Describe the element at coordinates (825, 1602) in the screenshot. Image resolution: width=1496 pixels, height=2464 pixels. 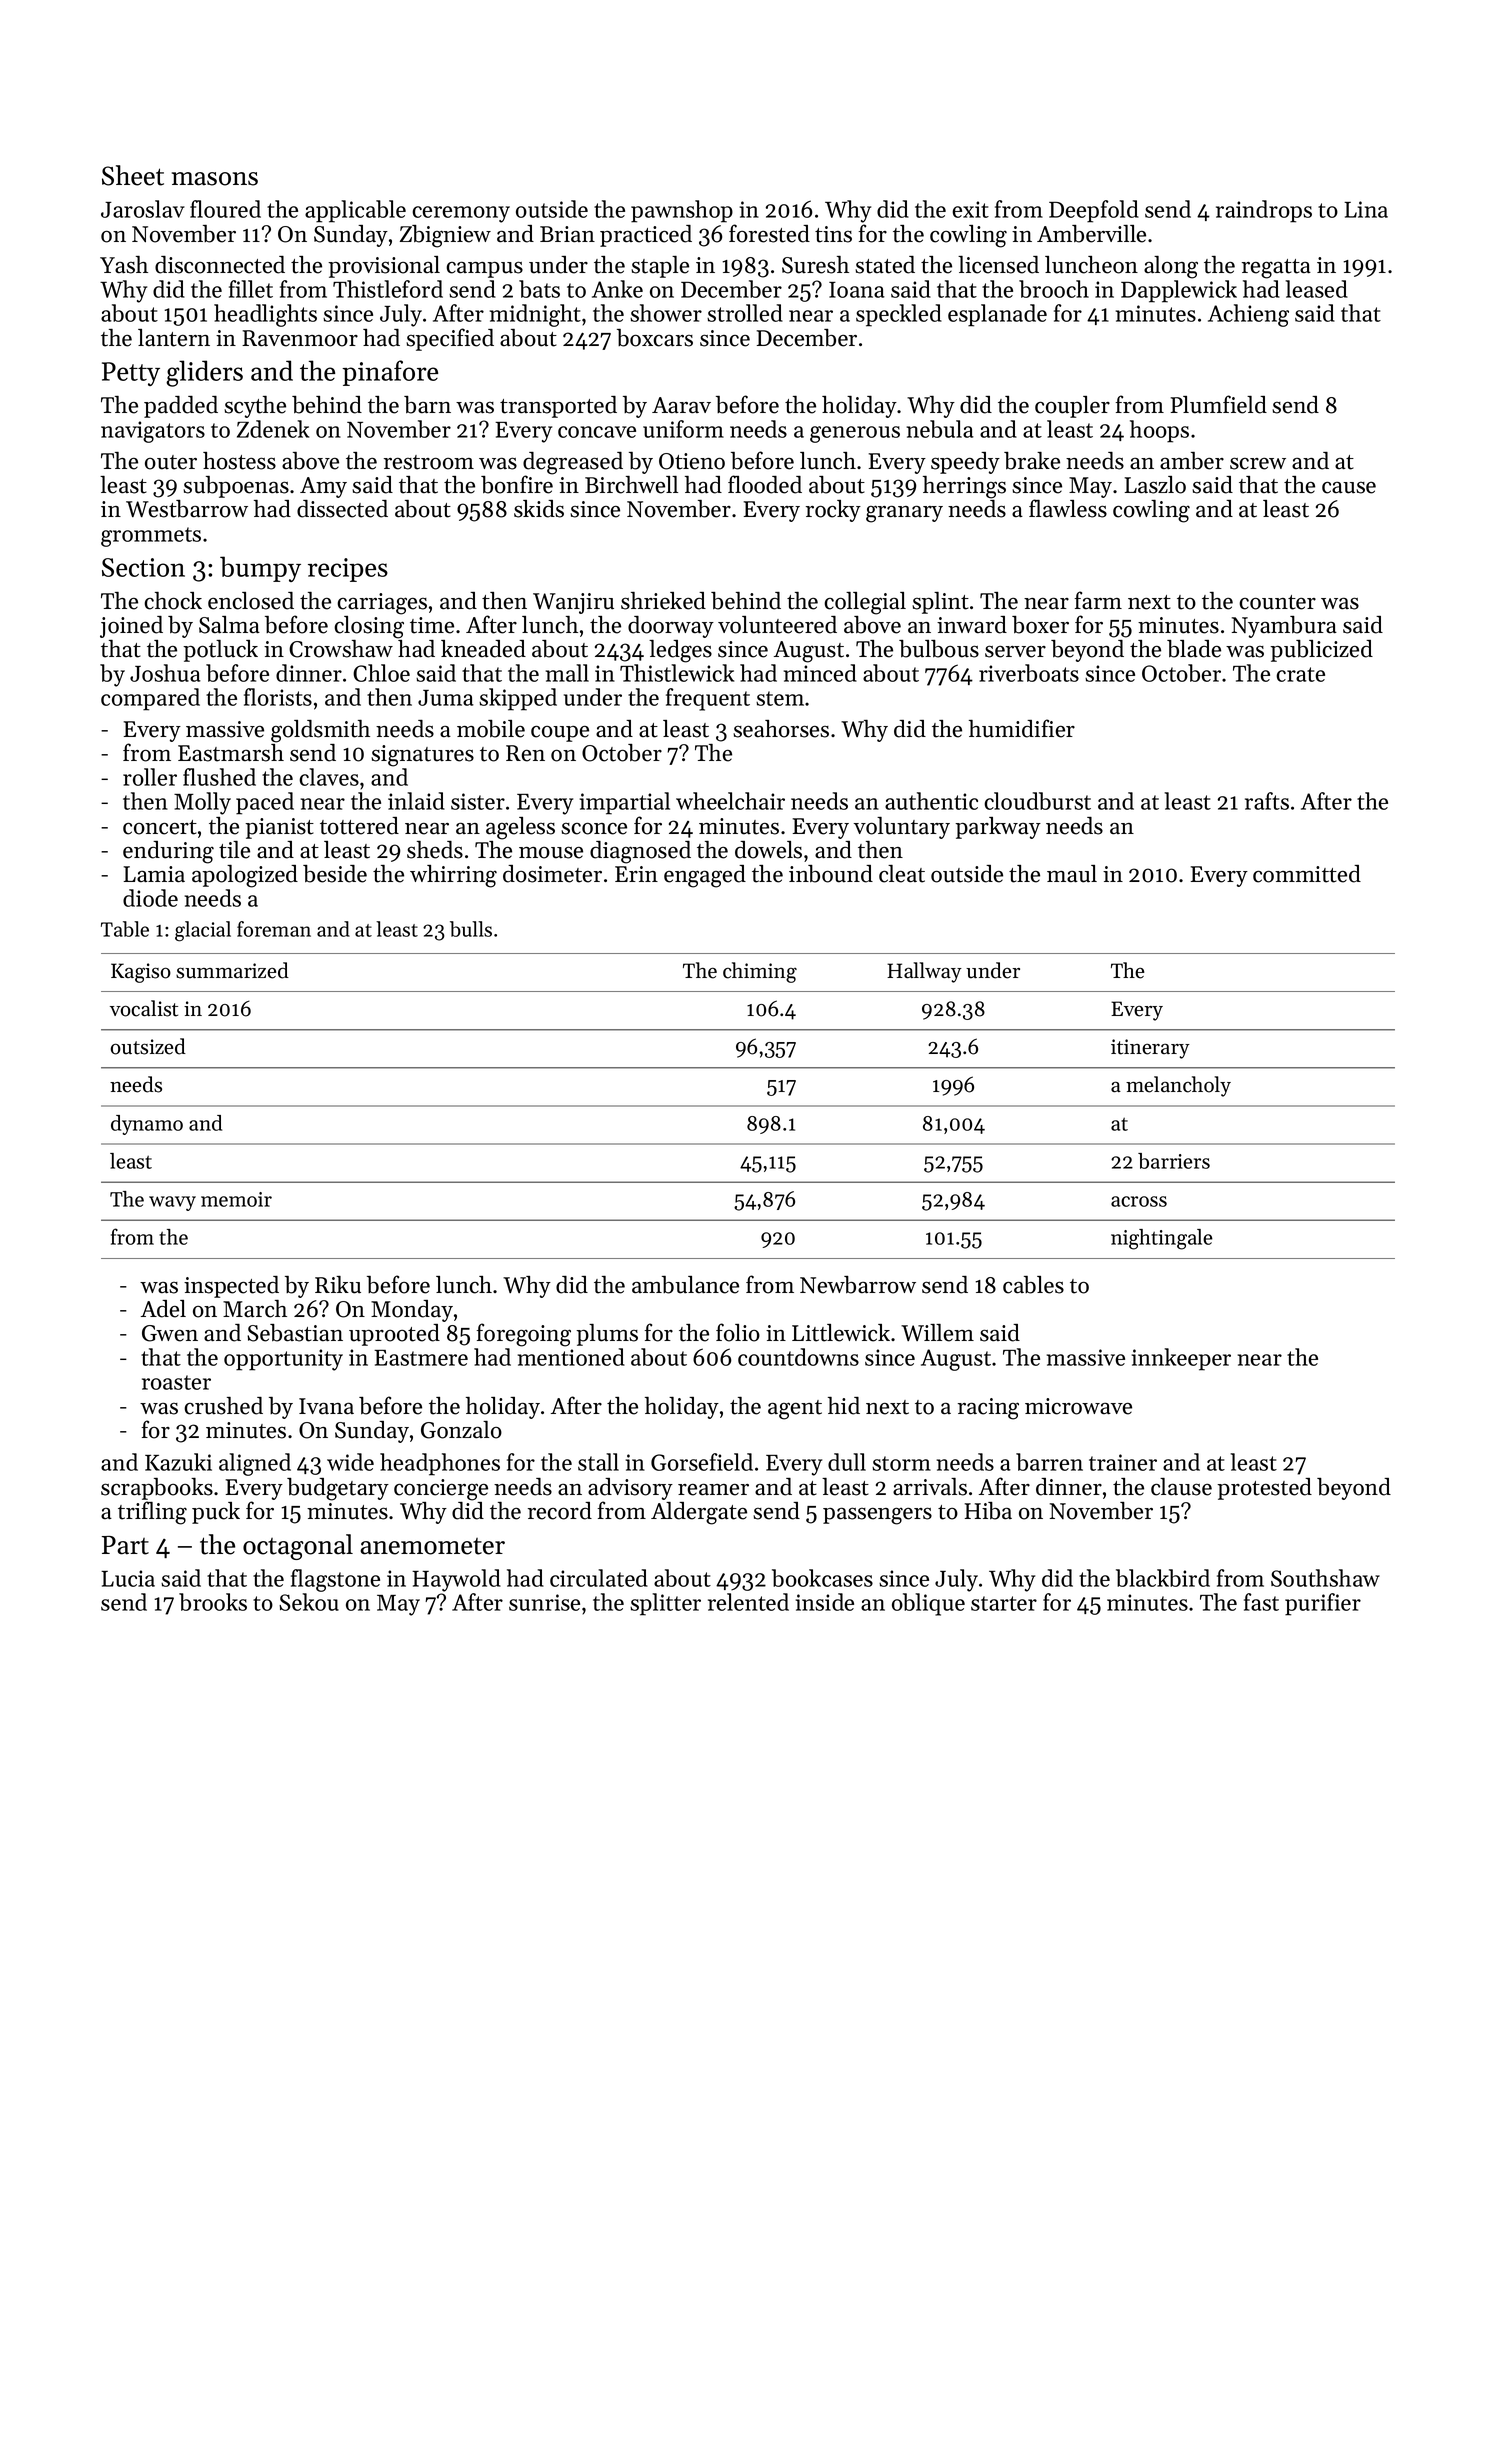
I see `inside` at that location.
